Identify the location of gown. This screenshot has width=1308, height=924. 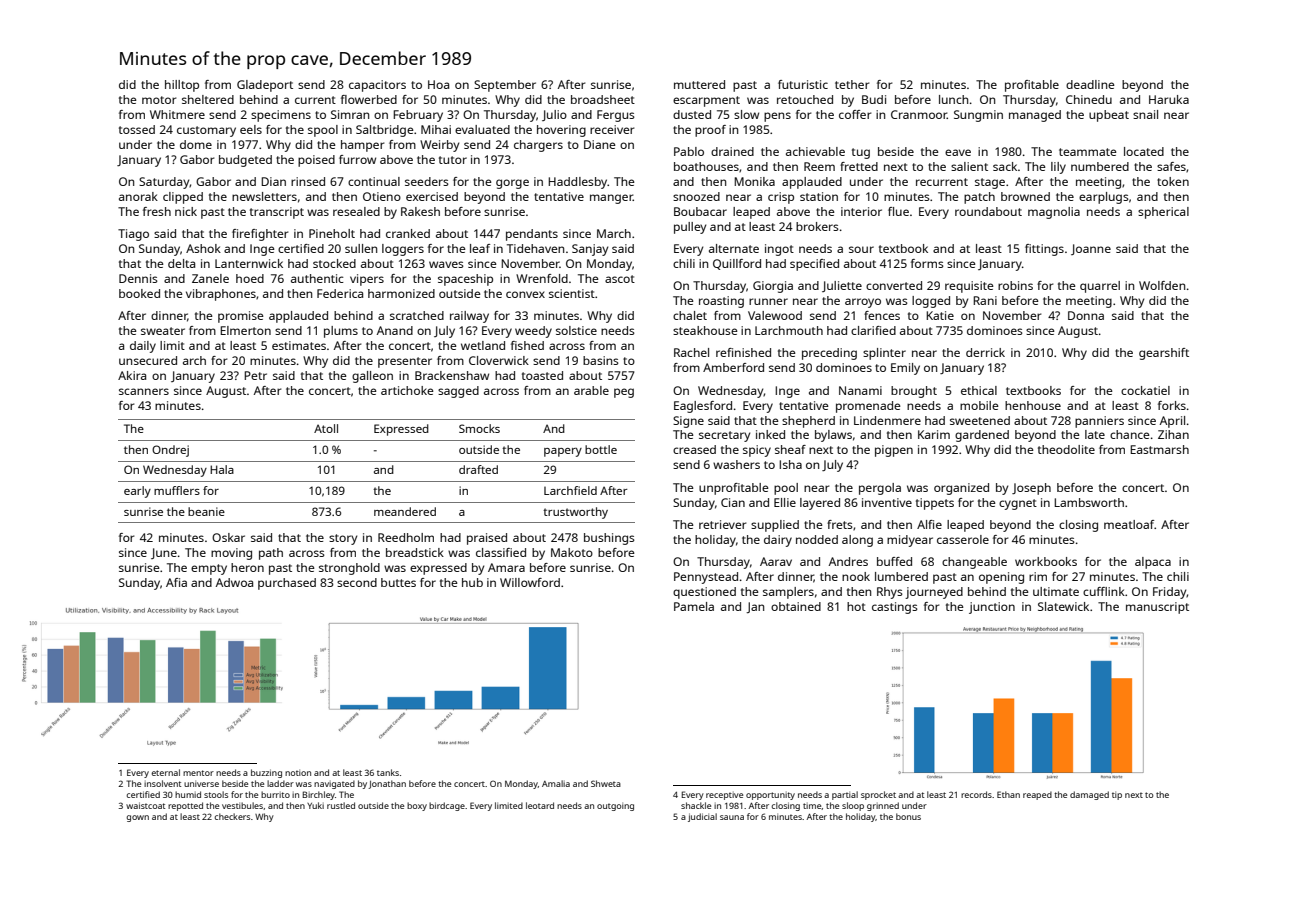
(137, 818).
